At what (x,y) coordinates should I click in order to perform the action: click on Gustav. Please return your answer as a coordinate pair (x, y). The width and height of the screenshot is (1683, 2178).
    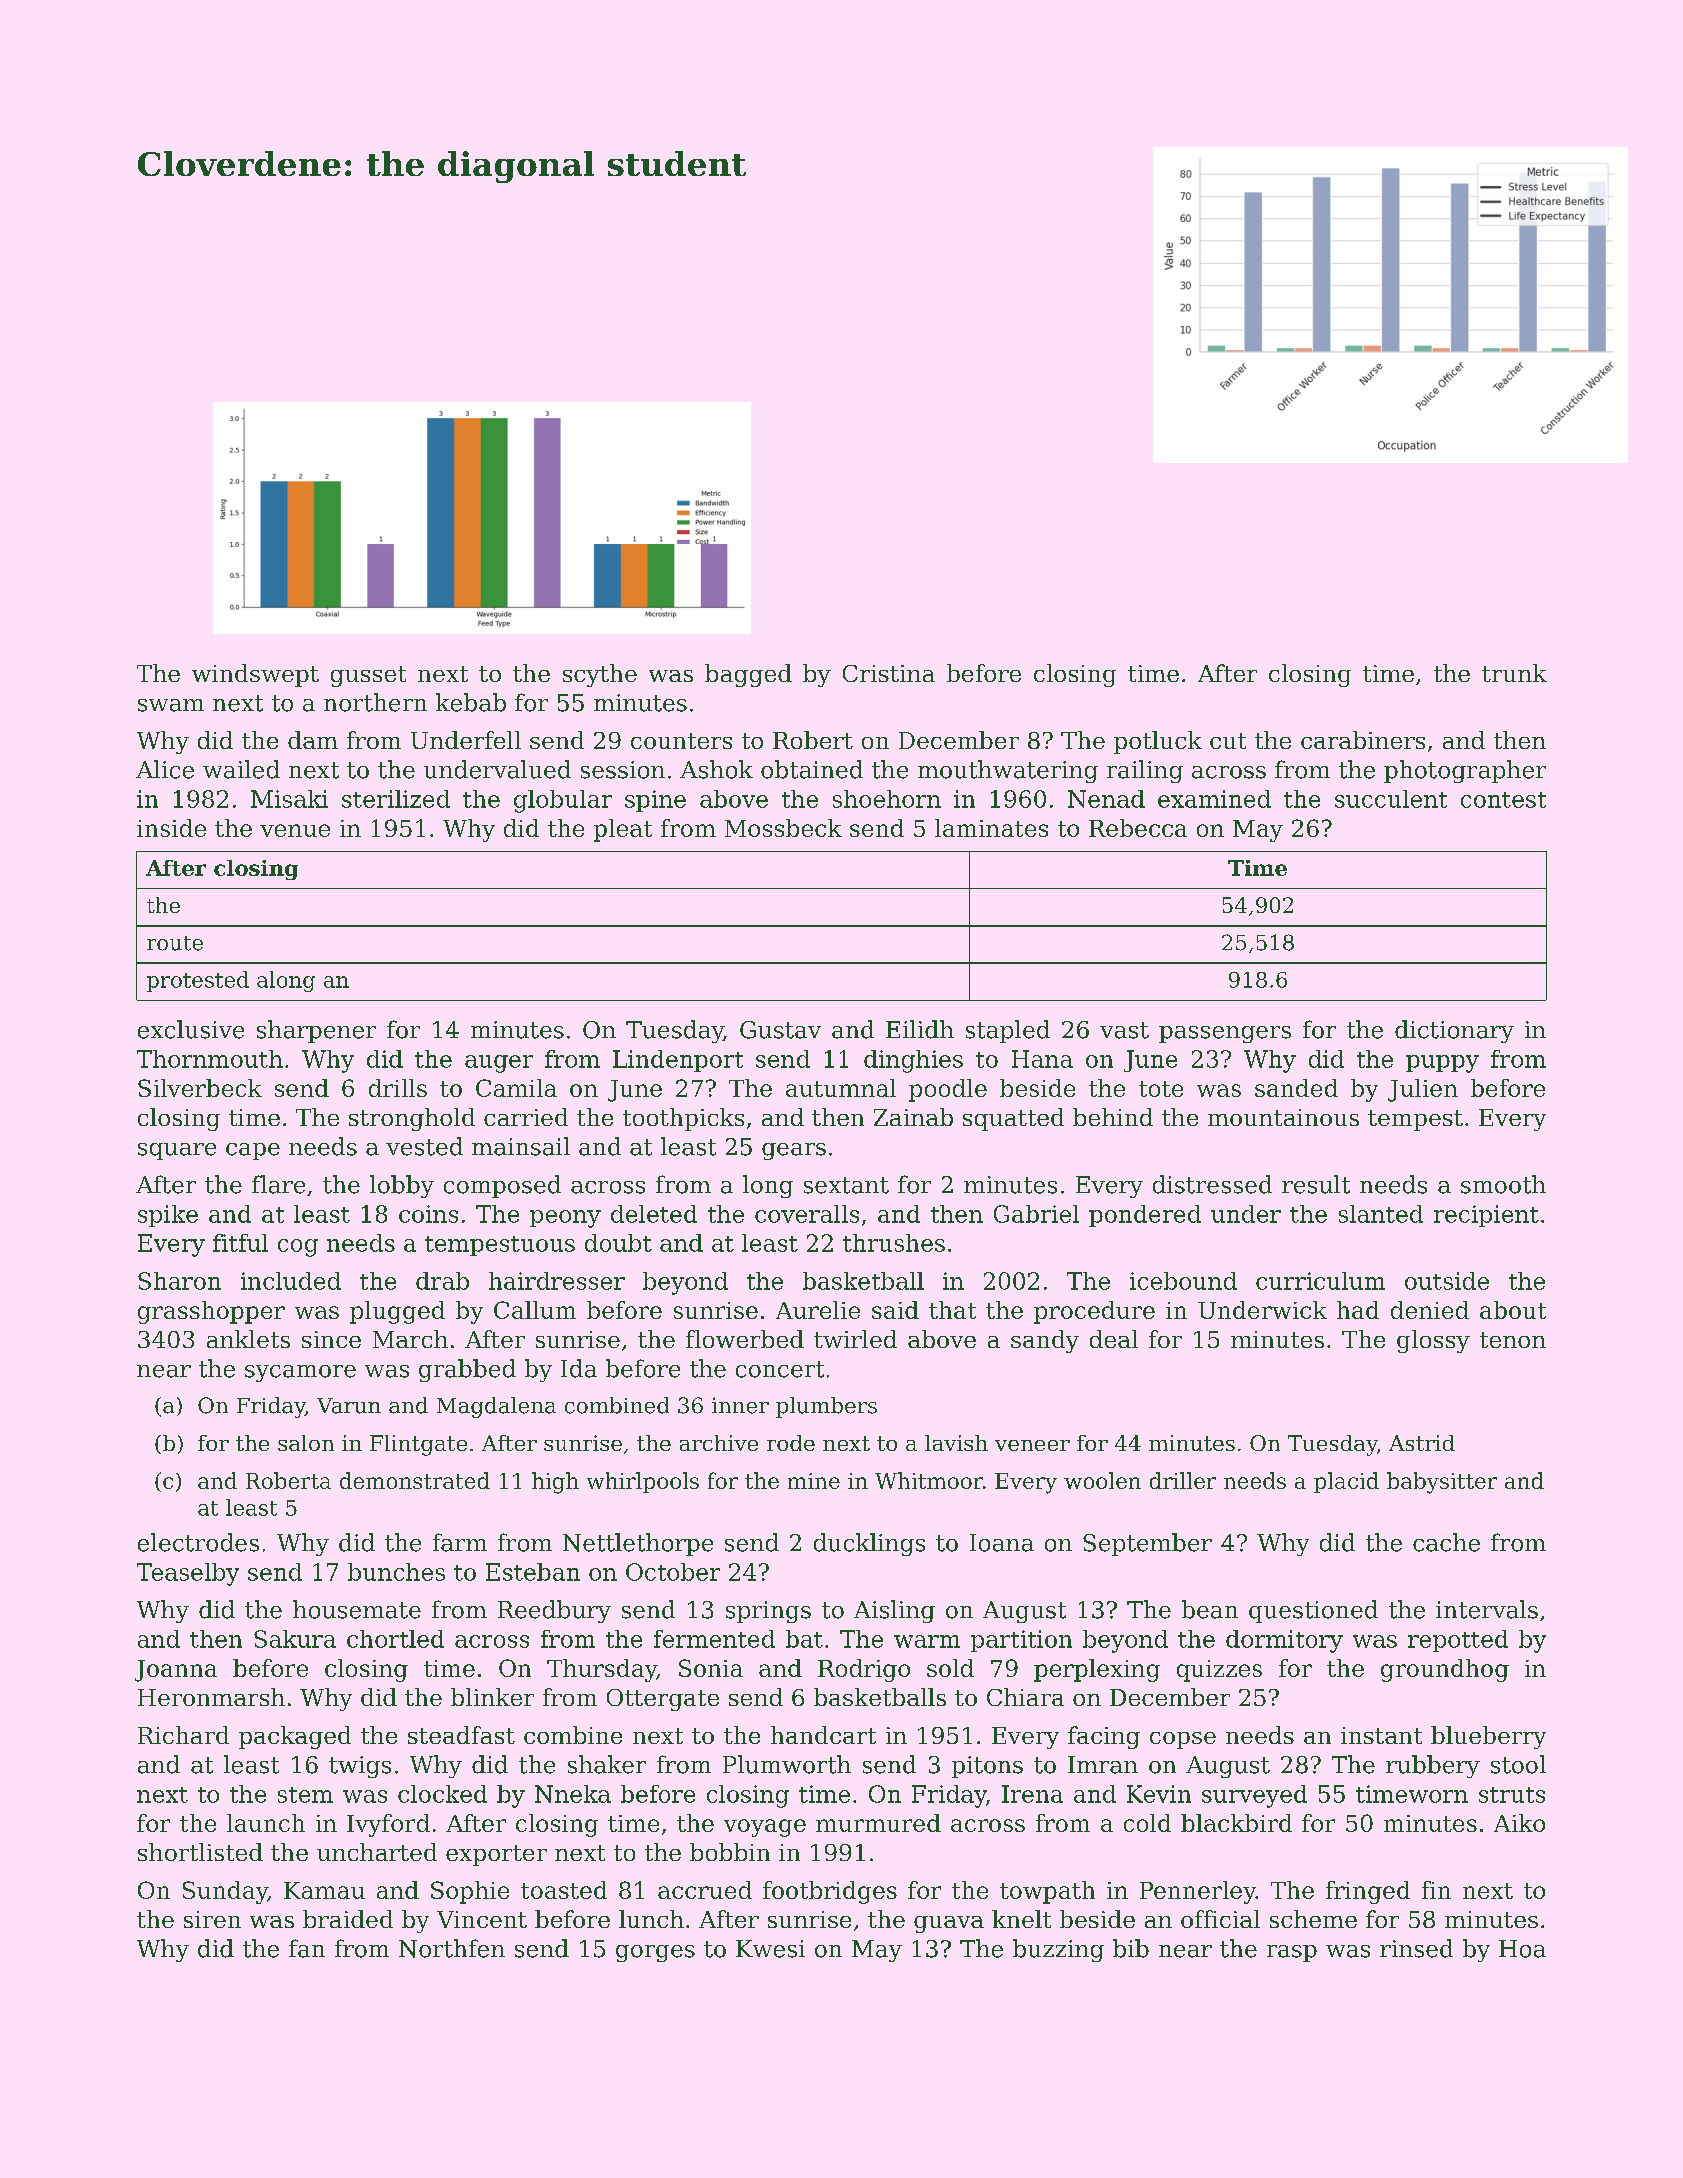
    Looking at the image, I should click on (780, 1030).
